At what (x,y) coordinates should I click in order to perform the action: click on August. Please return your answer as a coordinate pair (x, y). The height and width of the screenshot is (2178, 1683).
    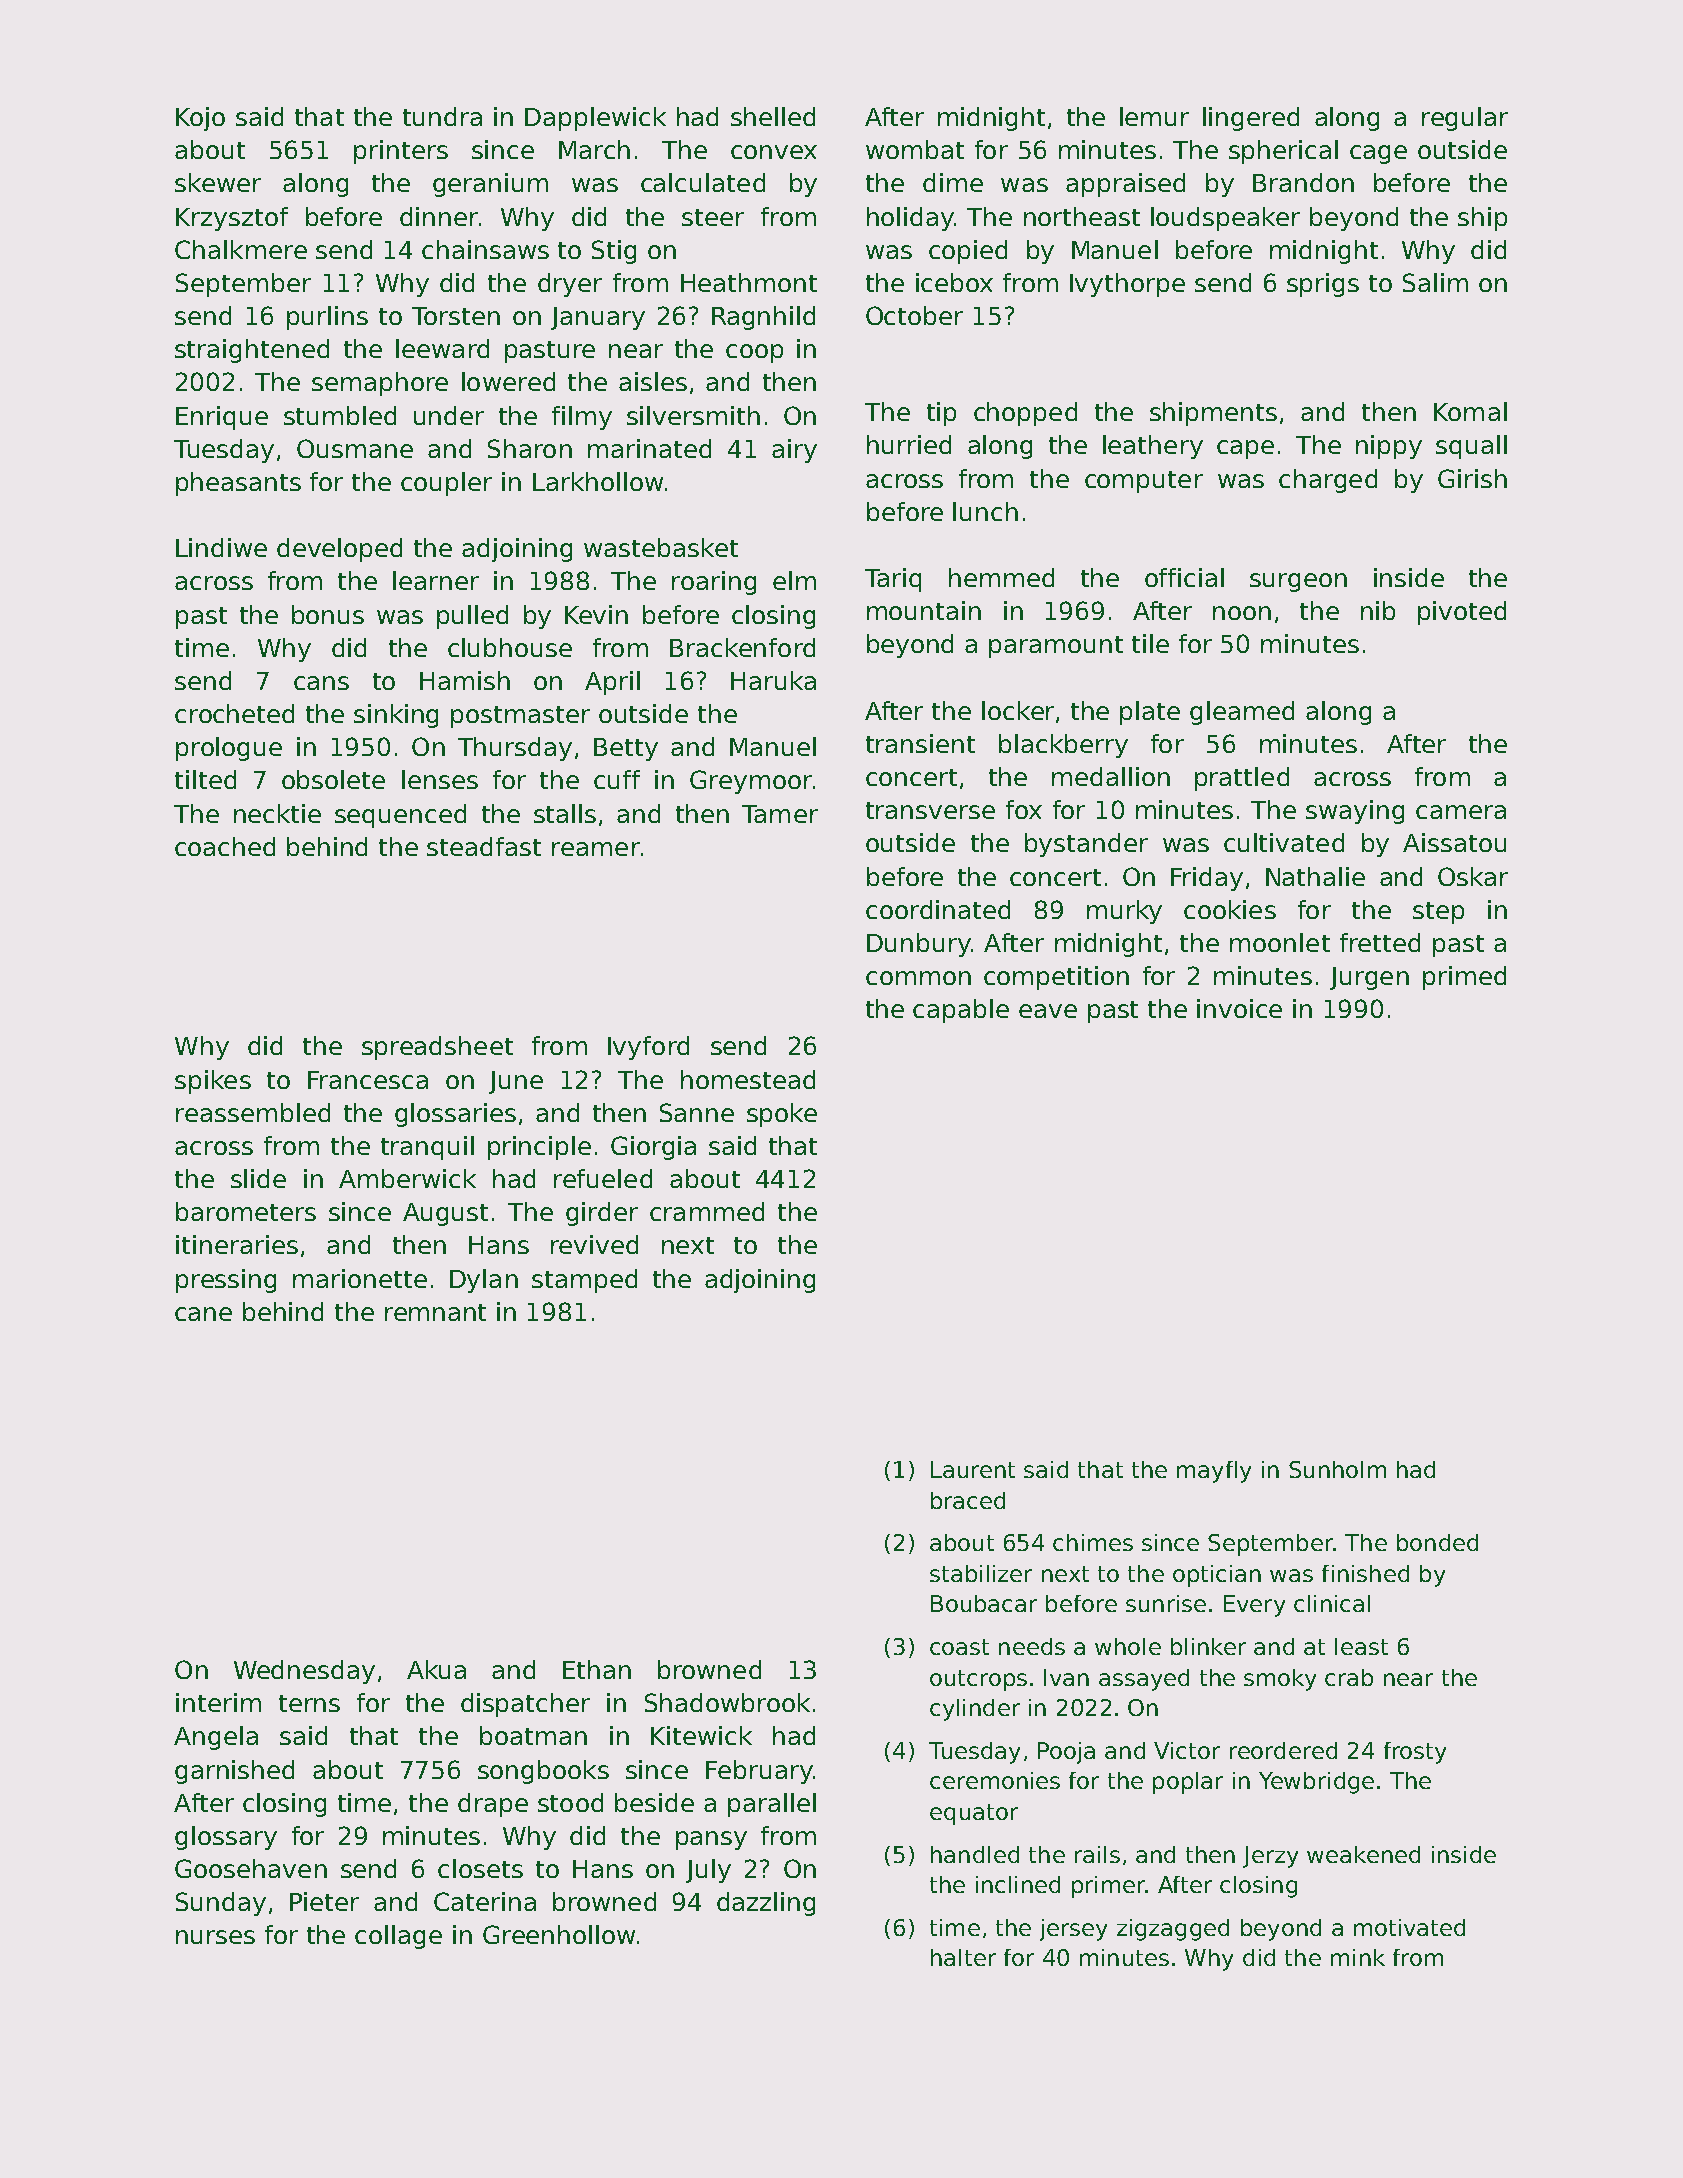
    Looking at the image, I should click on (445, 1214).
